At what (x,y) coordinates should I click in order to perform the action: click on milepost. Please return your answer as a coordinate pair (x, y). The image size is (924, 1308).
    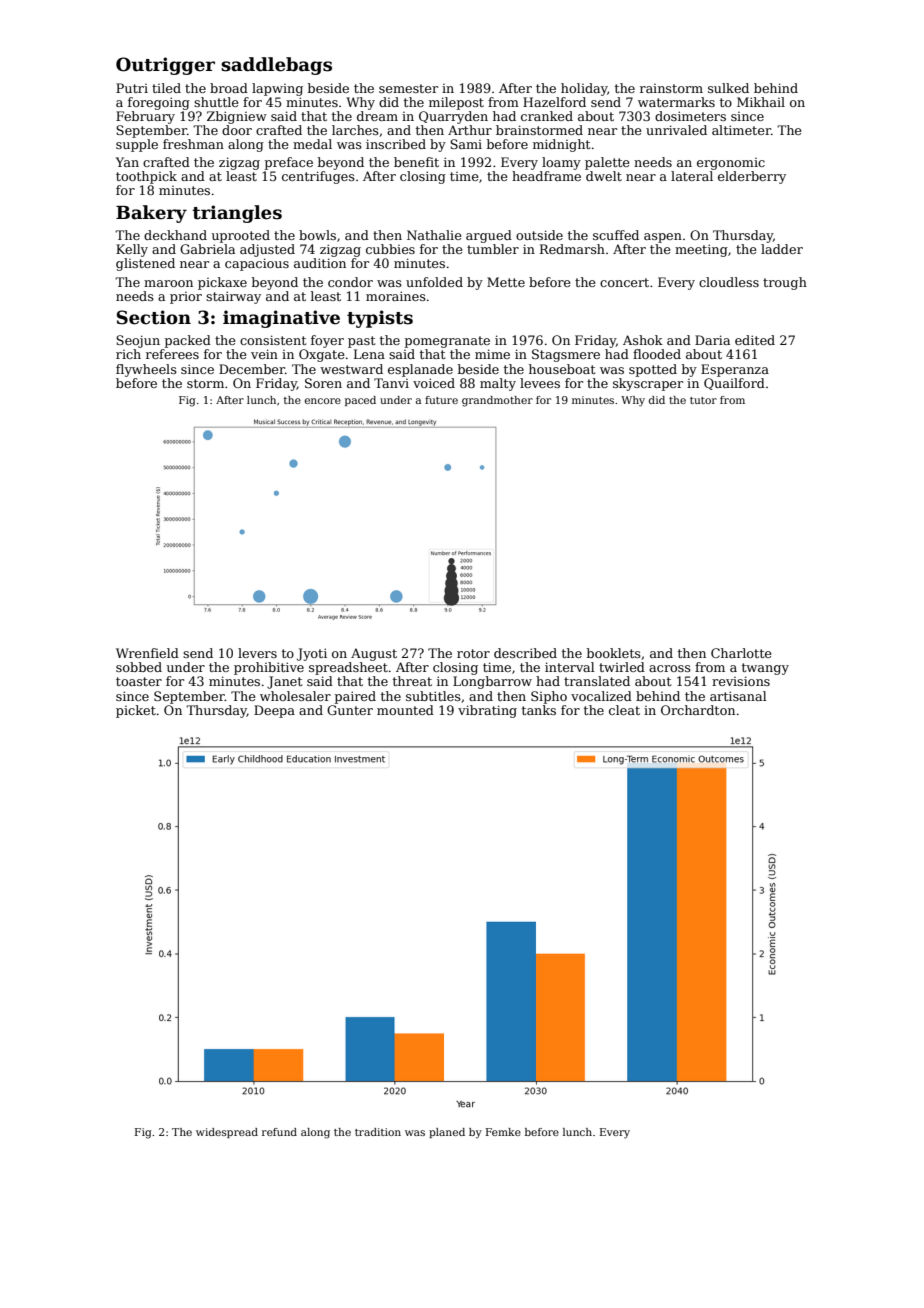
    Looking at the image, I should click on (456, 103).
